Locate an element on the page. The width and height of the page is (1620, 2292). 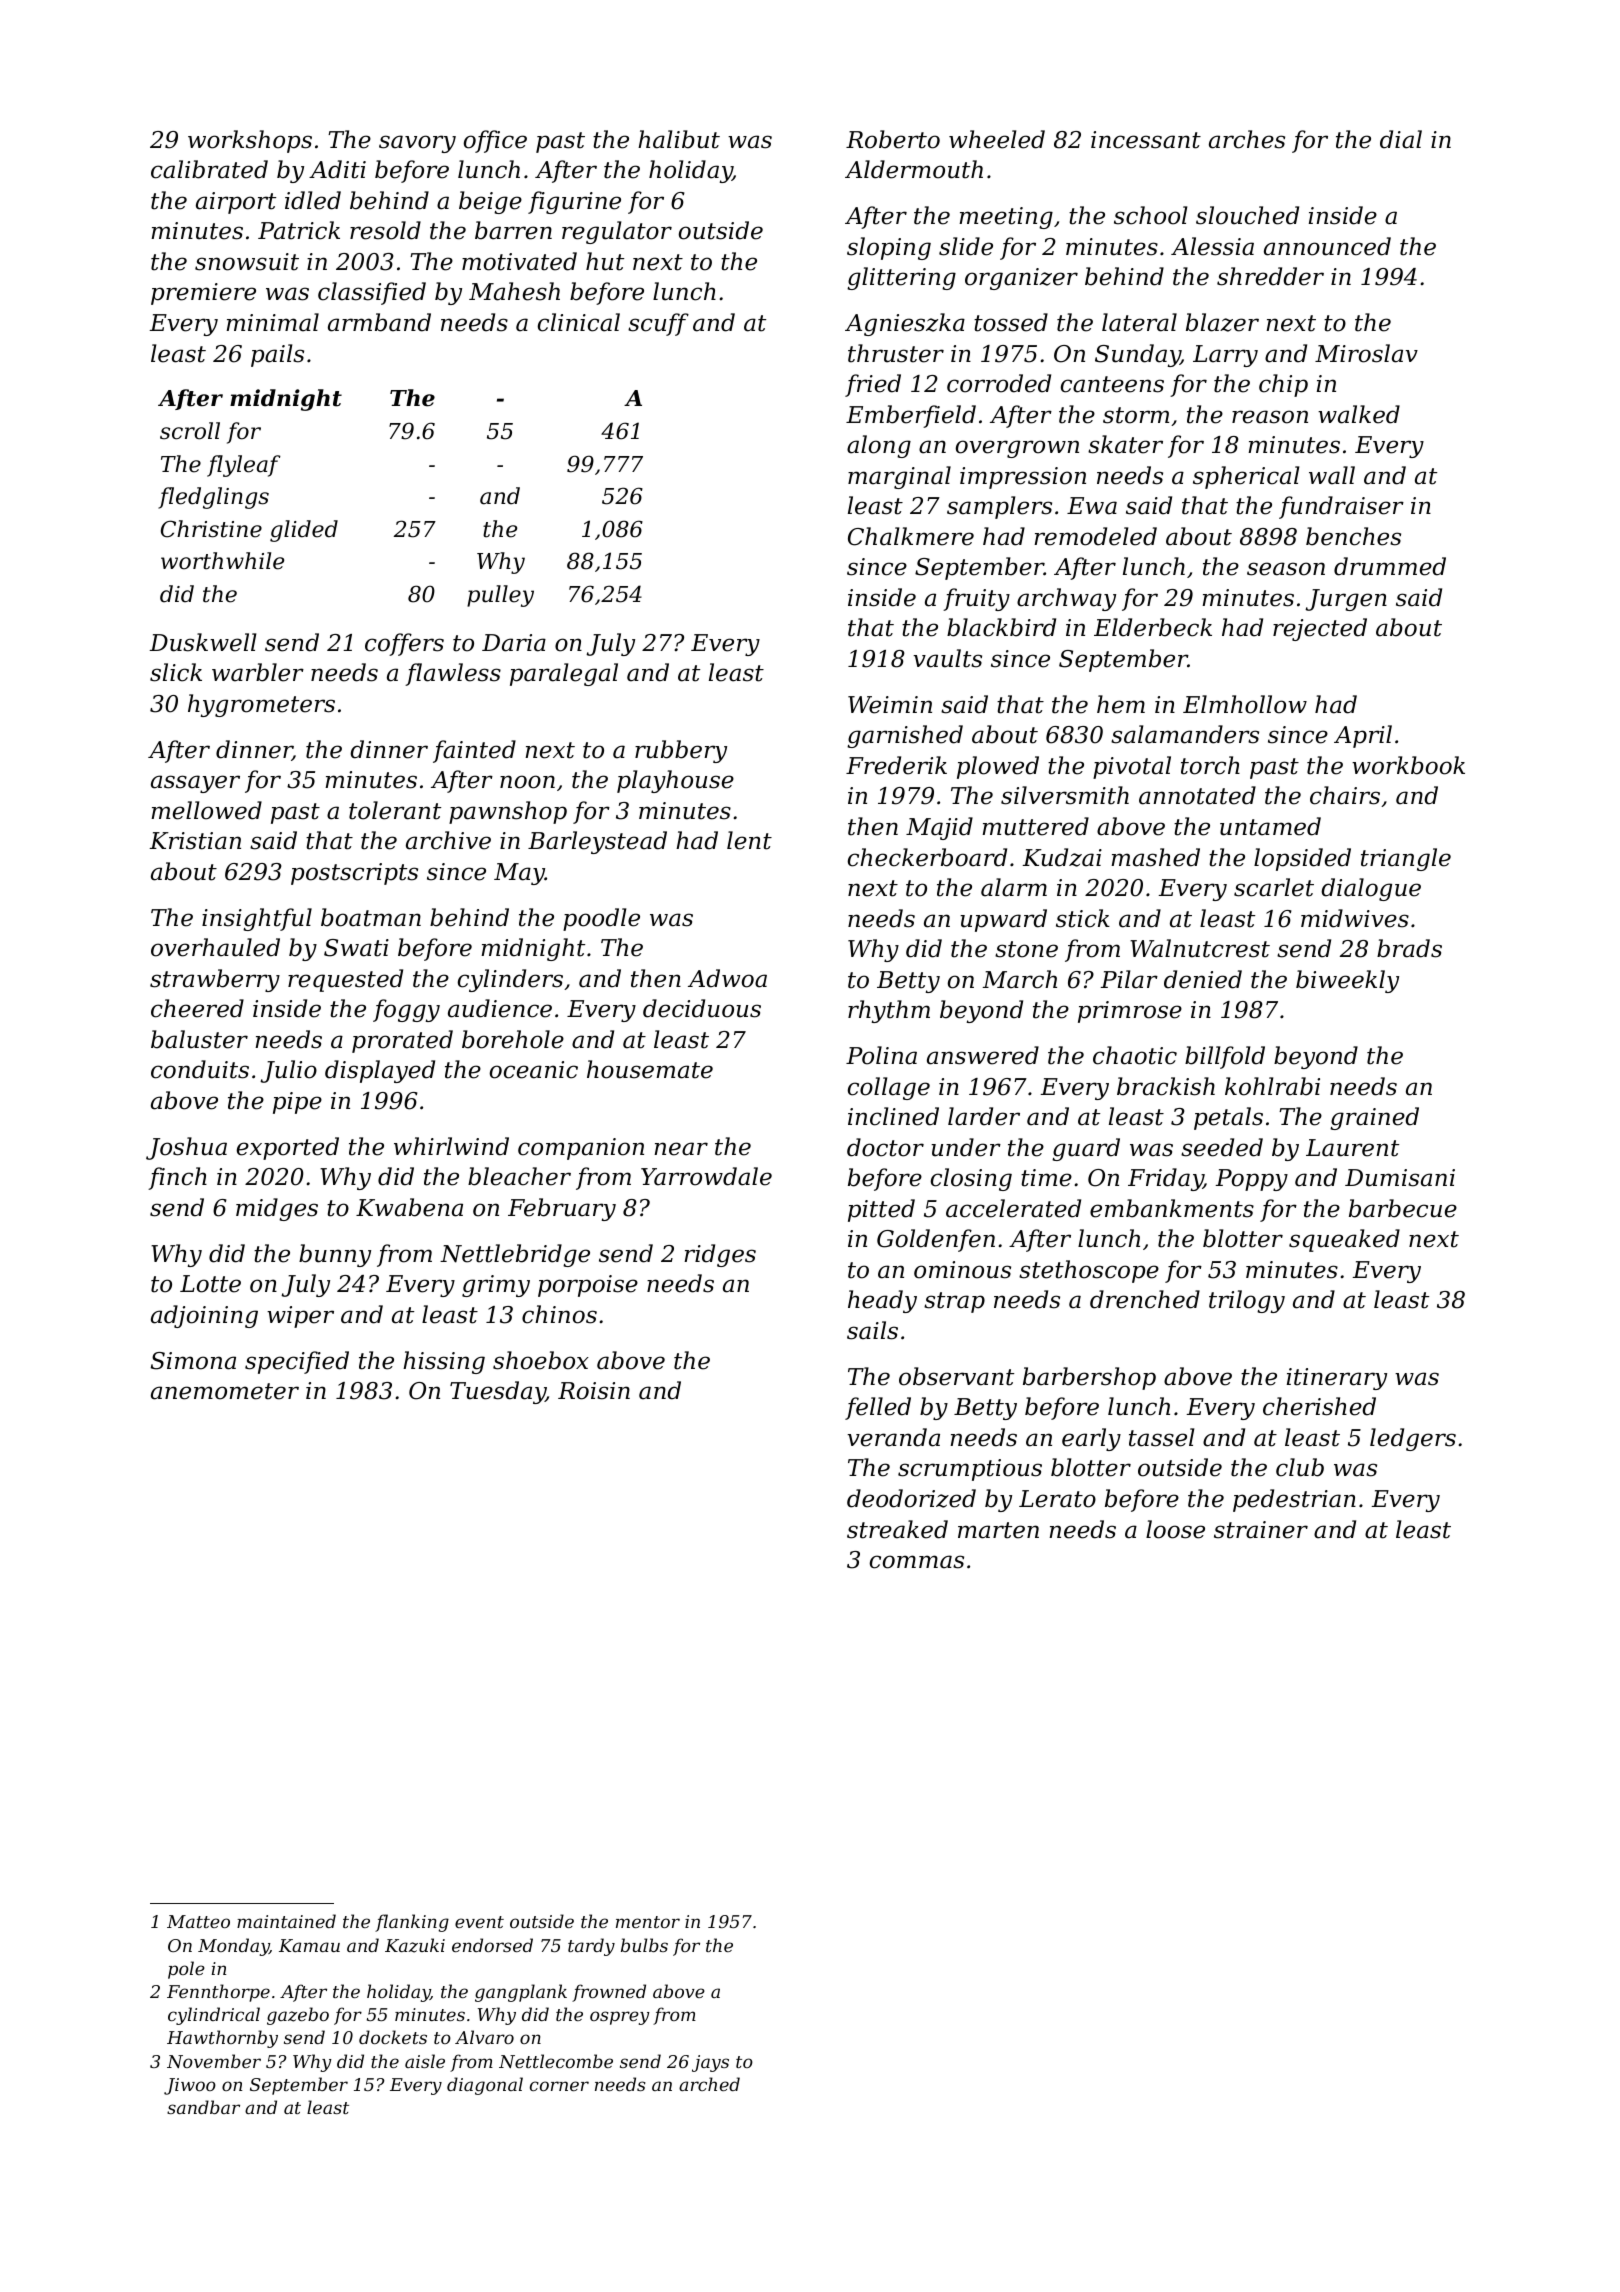
glittering is located at coordinates (901, 278).
